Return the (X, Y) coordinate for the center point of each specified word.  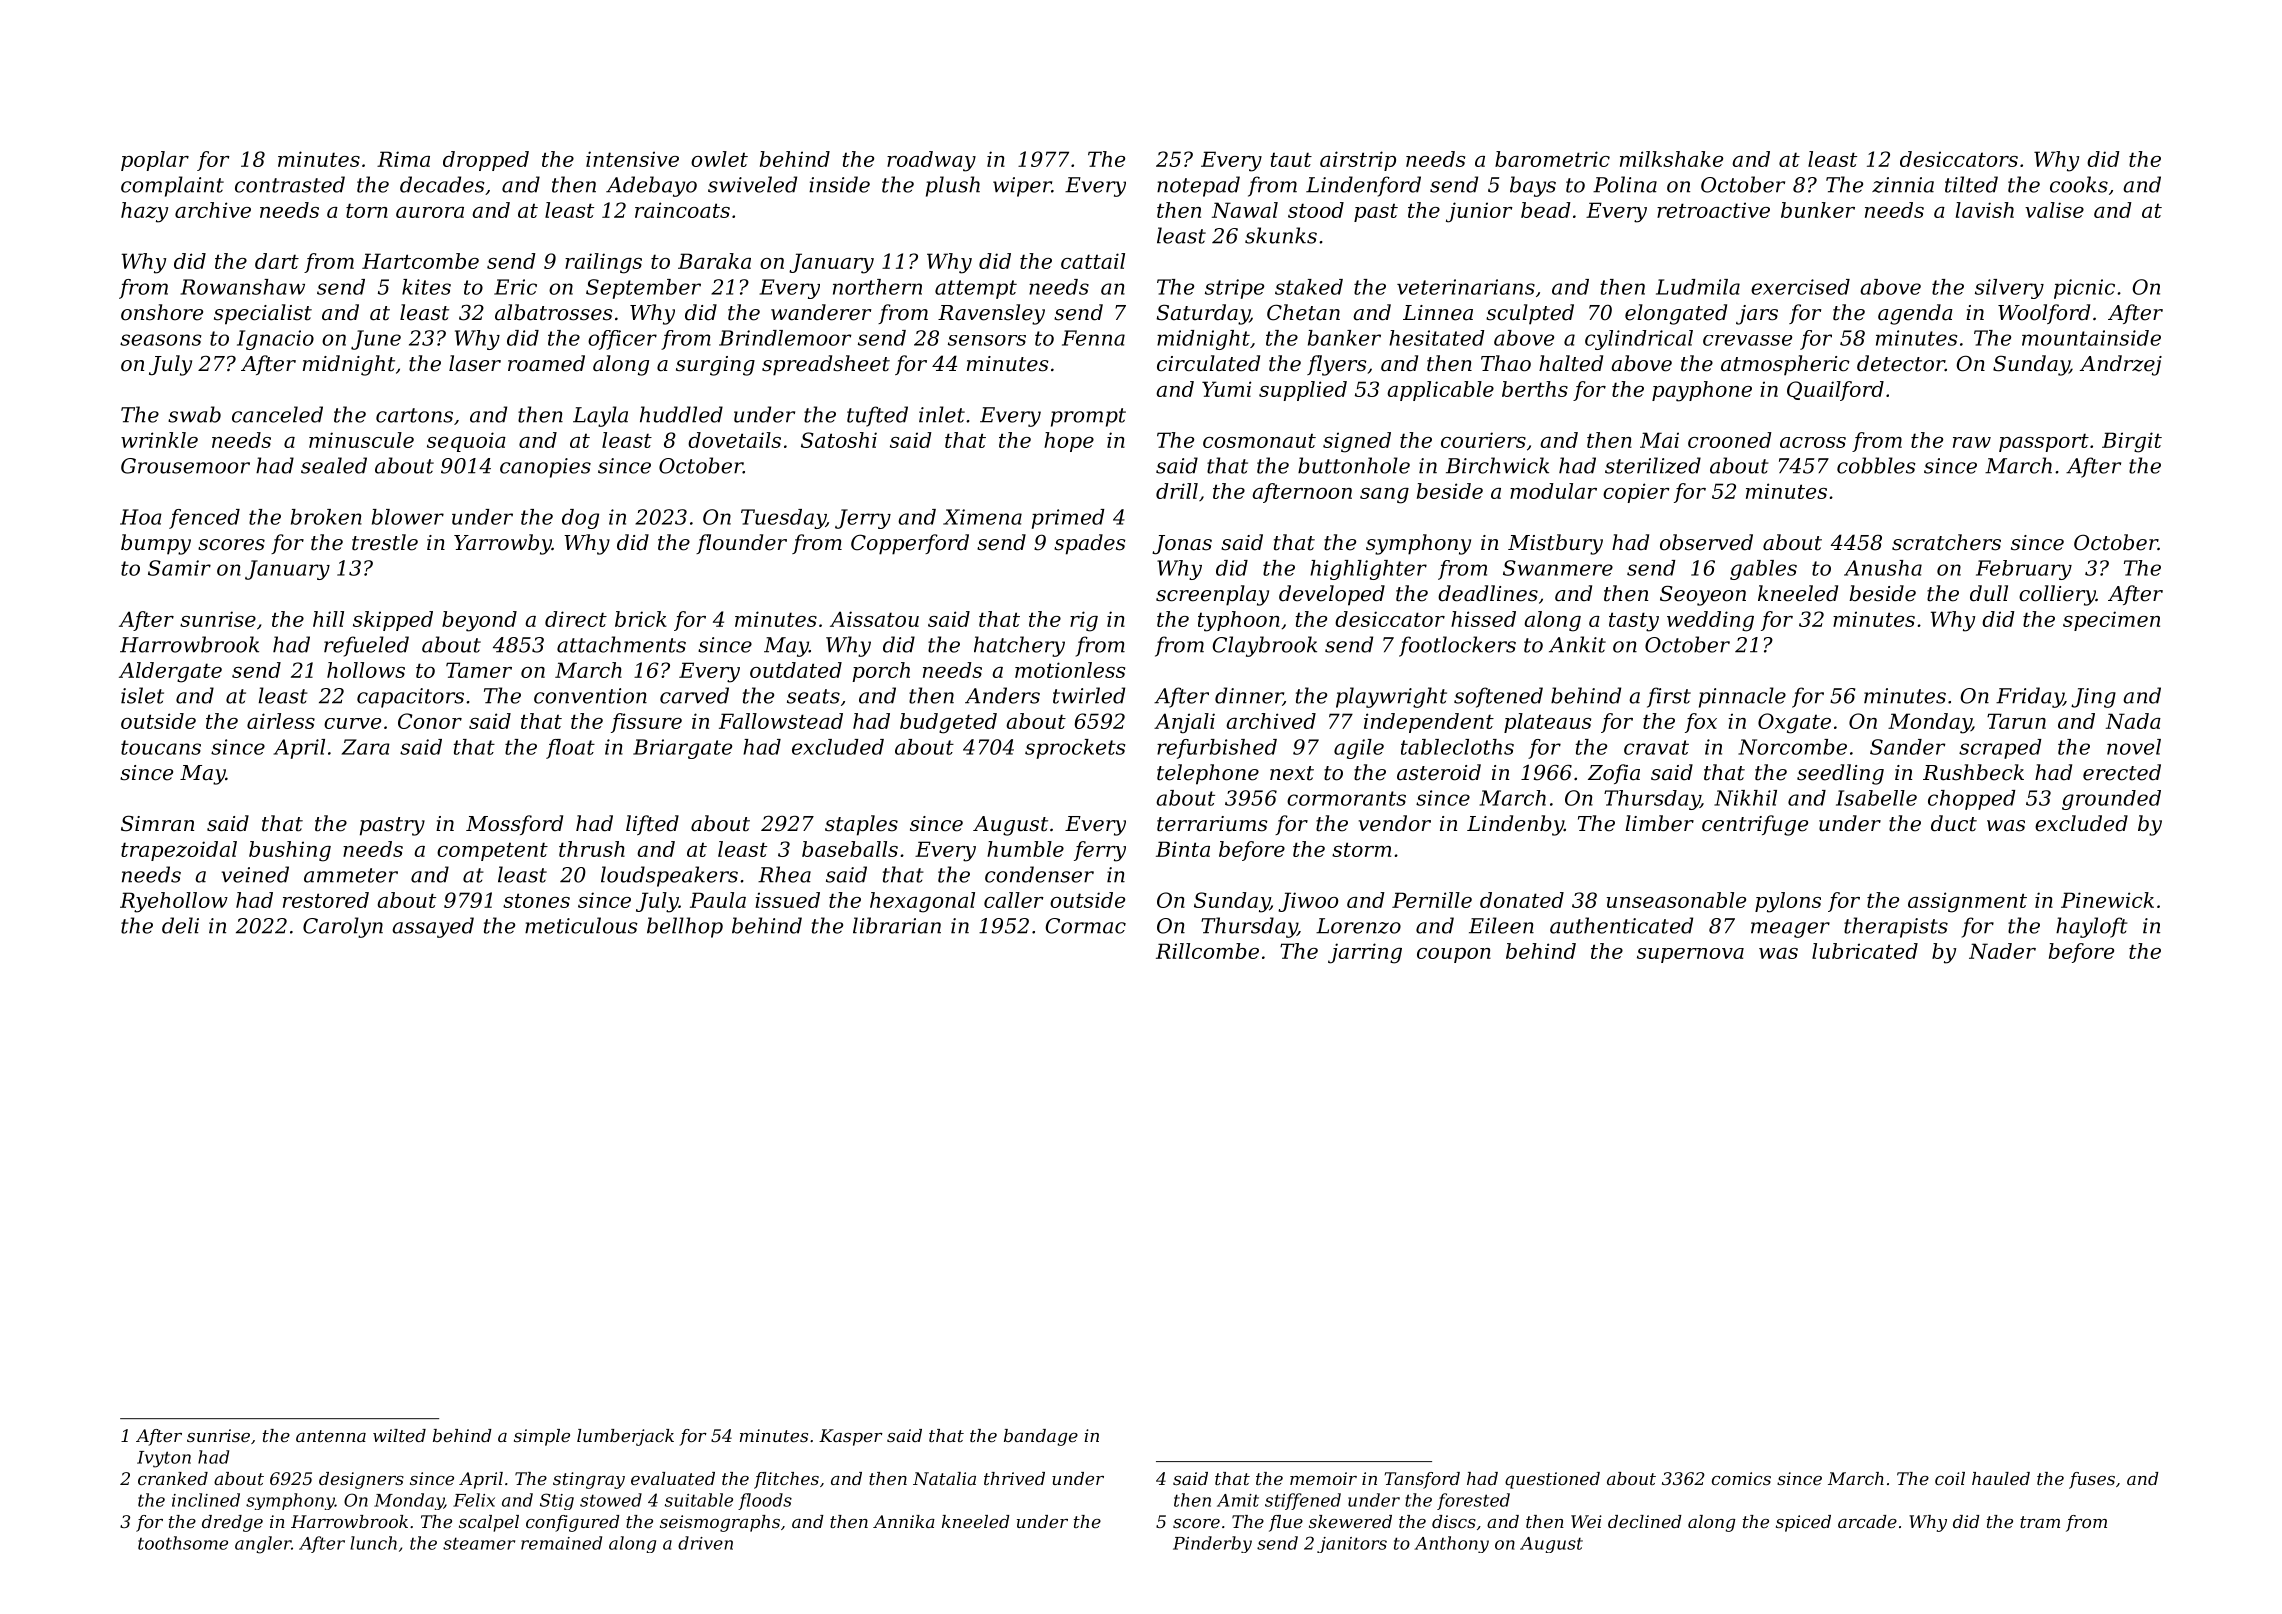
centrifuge (1755, 825)
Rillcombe (1207, 951)
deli (180, 925)
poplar (155, 161)
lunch (373, 1543)
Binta (1183, 849)
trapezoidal (179, 851)
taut (1291, 159)
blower (408, 517)
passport (2044, 442)
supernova (1690, 955)
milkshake (1671, 159)
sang (1384, 496)
